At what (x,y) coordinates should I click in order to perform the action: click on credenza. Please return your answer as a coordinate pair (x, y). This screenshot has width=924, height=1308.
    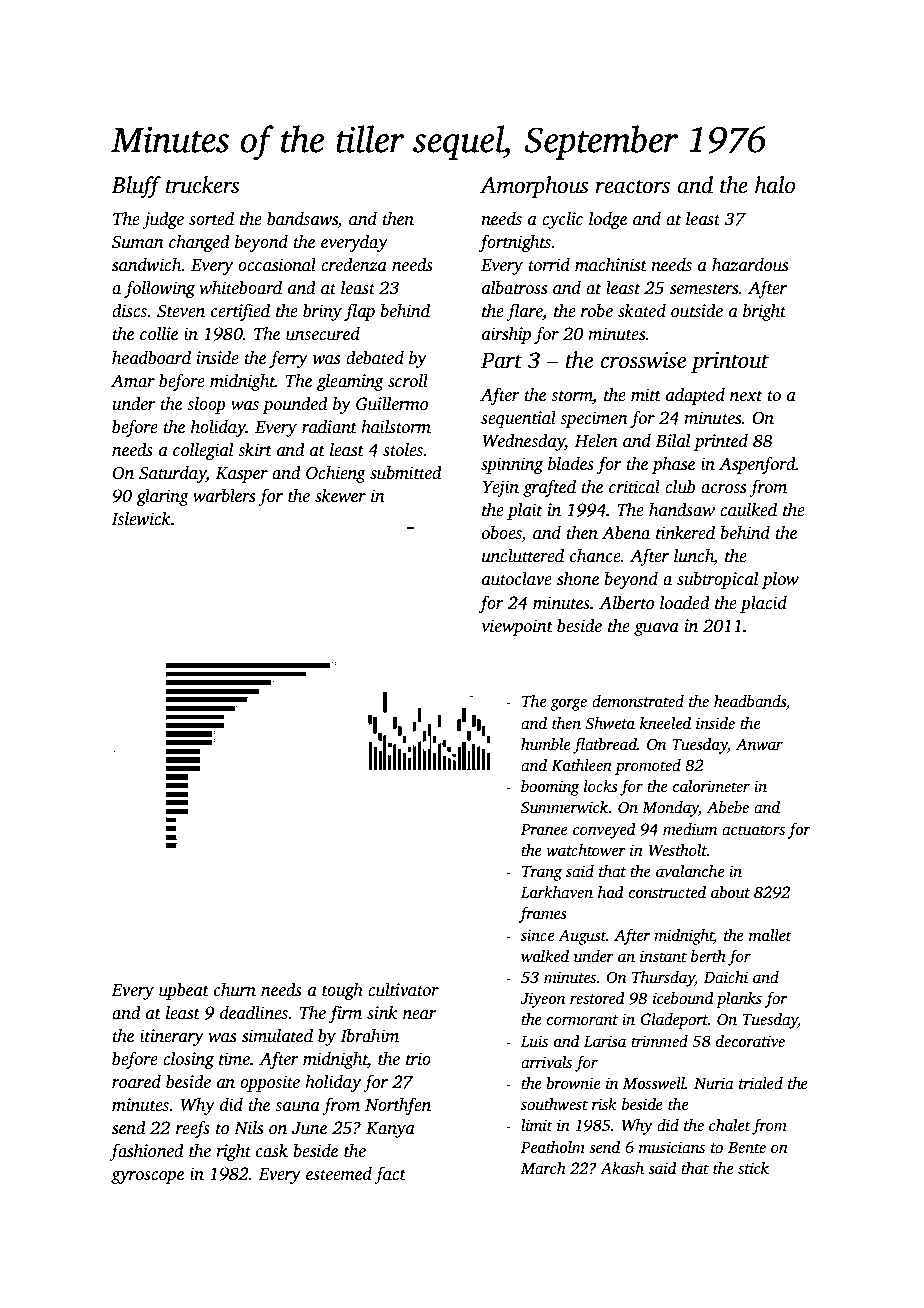
    Looking at the image, I should click on (354, 265).
